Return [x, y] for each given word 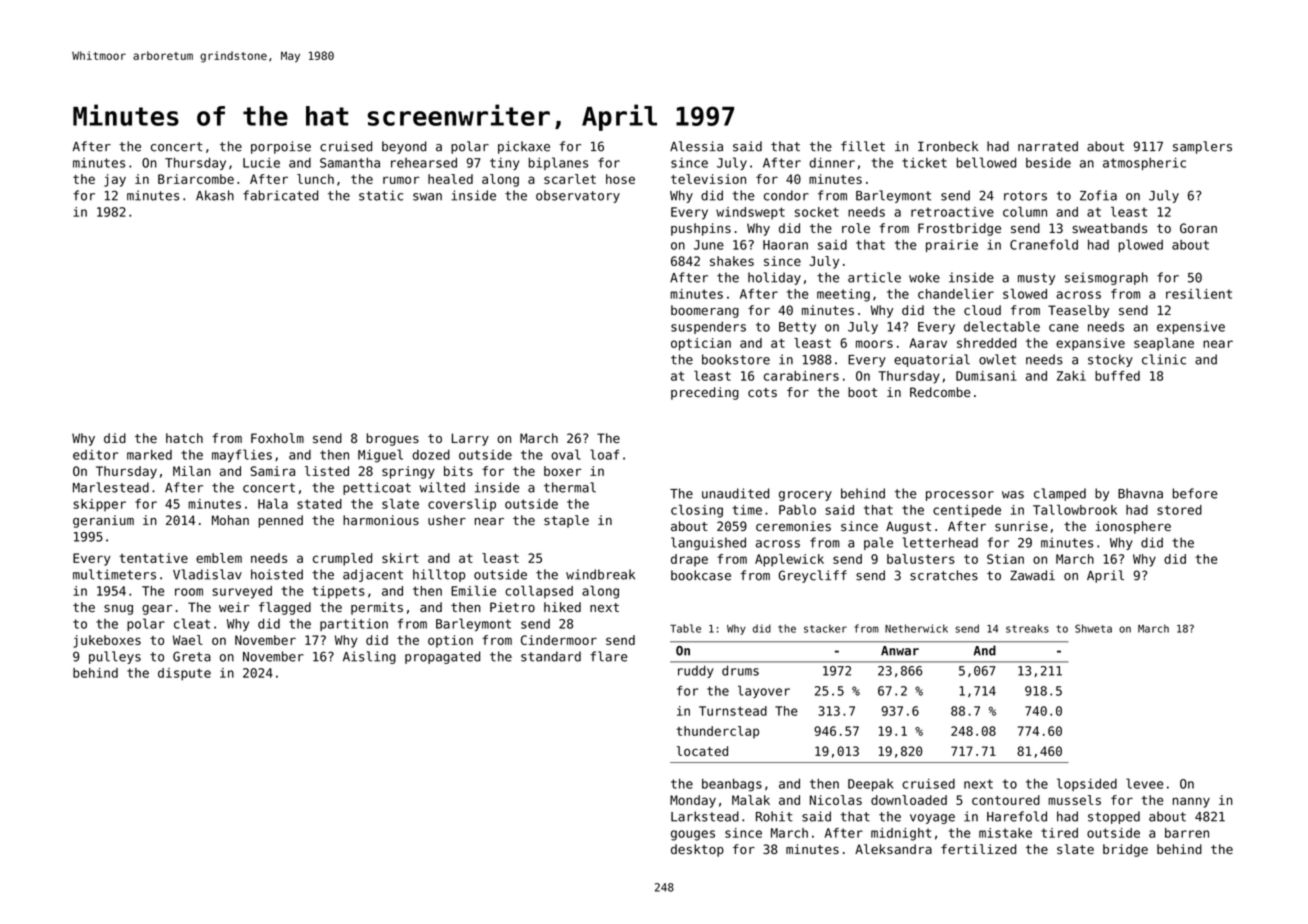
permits [377, 608]
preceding [705, 393]
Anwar [900, 651]
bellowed [986, 162]
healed [450, 179]
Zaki [1071, 376]
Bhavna [1140, 493]
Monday [693, 801]
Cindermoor [559, 640]
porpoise [281, 147]
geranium [103, 521]
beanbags [732, 785]
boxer [562, 471]
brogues [393, 439]
